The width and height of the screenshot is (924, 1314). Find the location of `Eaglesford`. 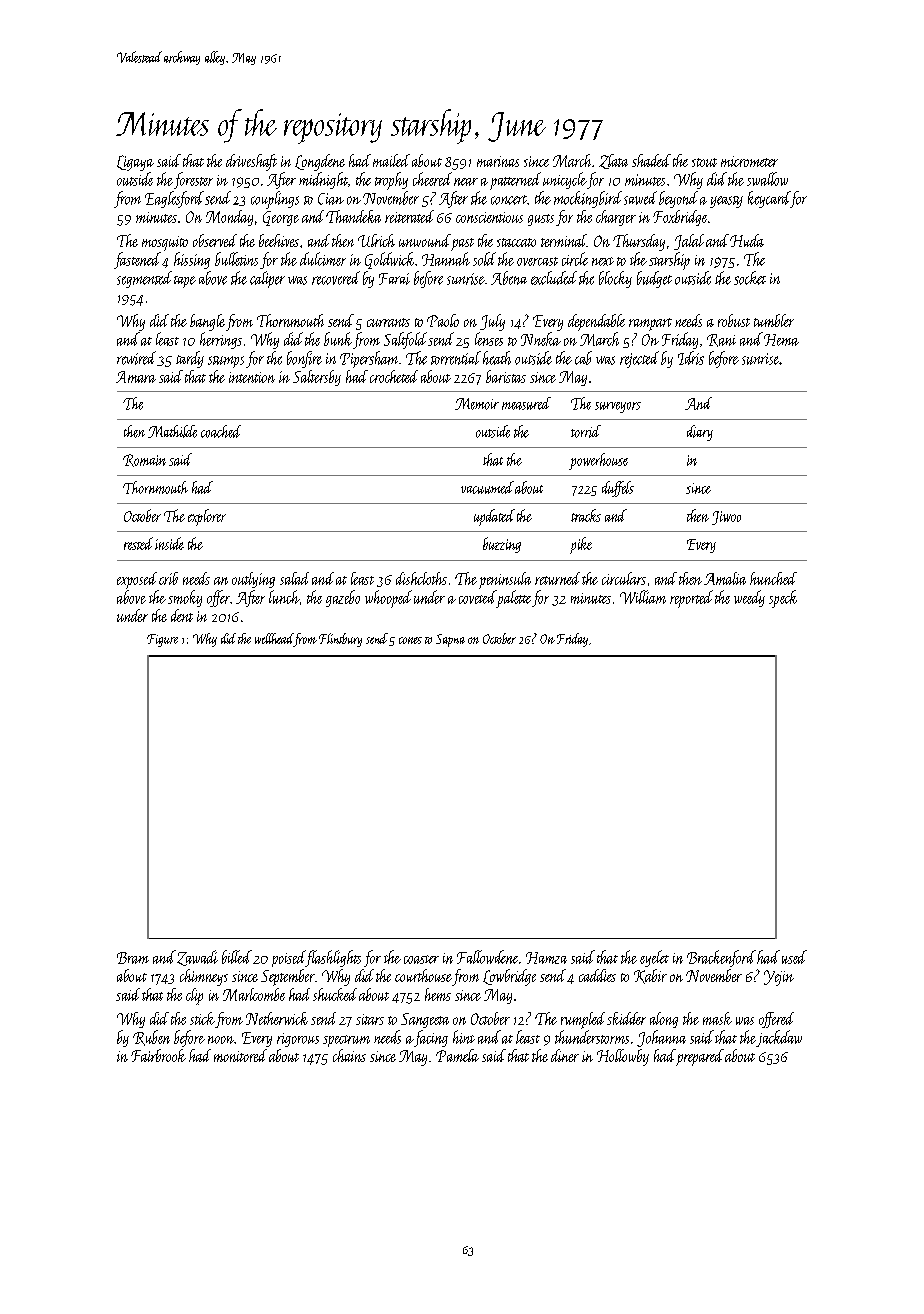

Eaglesford is located at coordinates (174, 199).
